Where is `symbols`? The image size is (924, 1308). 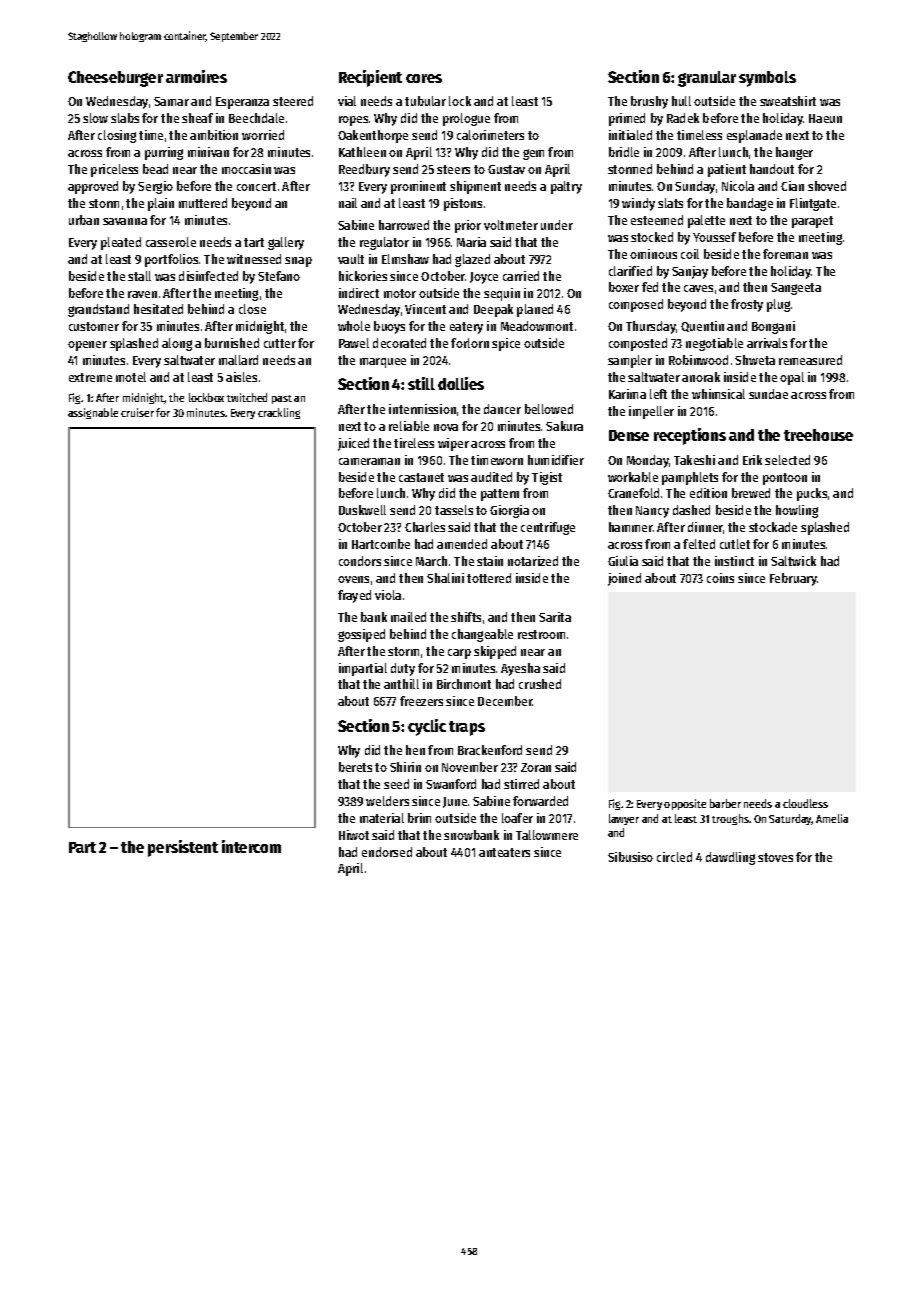
symbols is located at coordinates (767, 79).
